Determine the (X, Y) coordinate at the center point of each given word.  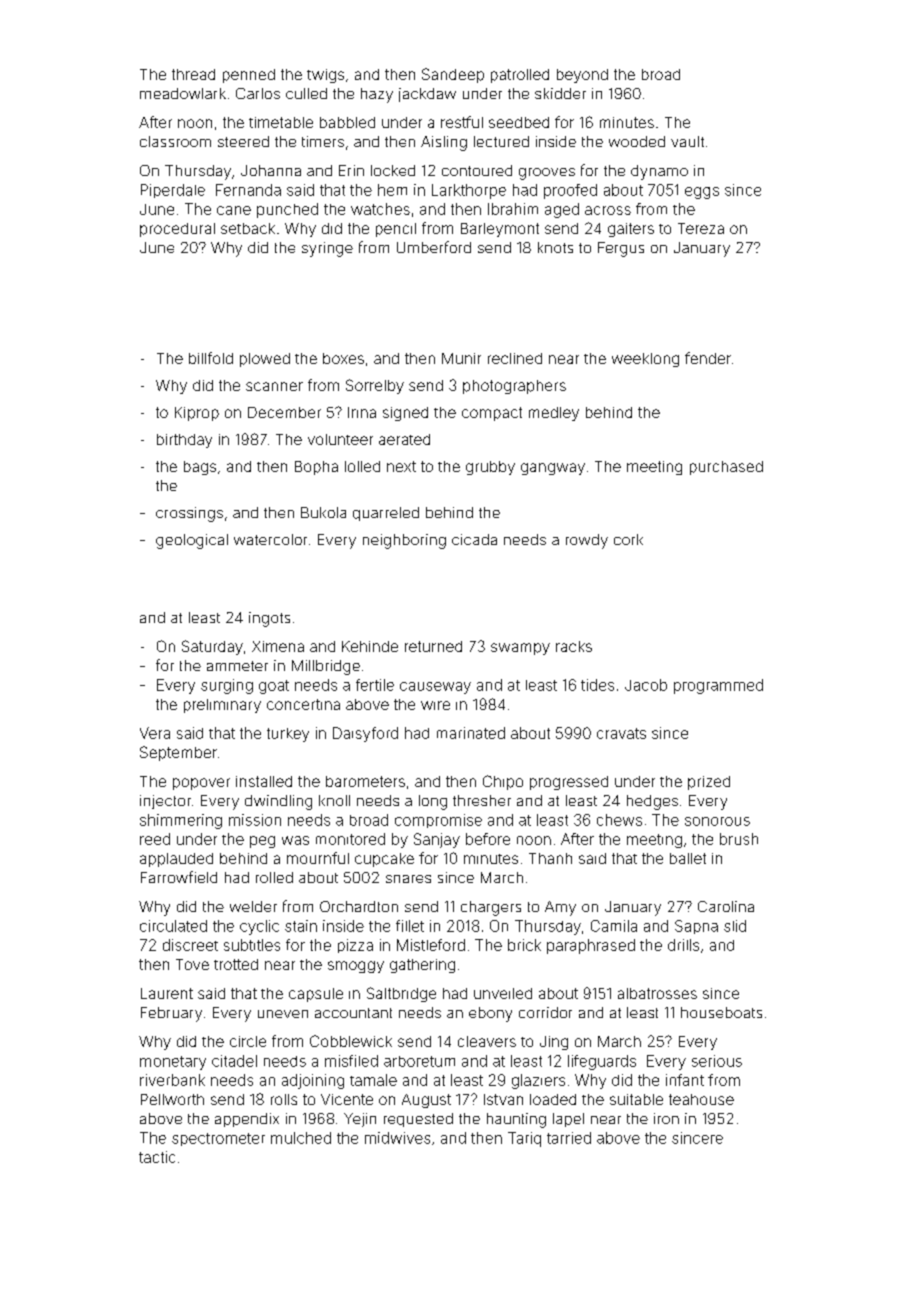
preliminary (222, 706)
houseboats (721, 1012)
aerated (404, 439)
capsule (316, 995)
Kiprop (197, 414)
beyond (582, 76)
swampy (520, 649)
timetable (281, 122)
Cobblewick (351, 1041)
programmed (718, 686)
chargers (491, 908)
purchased (726, 468)
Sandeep (453, 75)
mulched (301, 1138)
